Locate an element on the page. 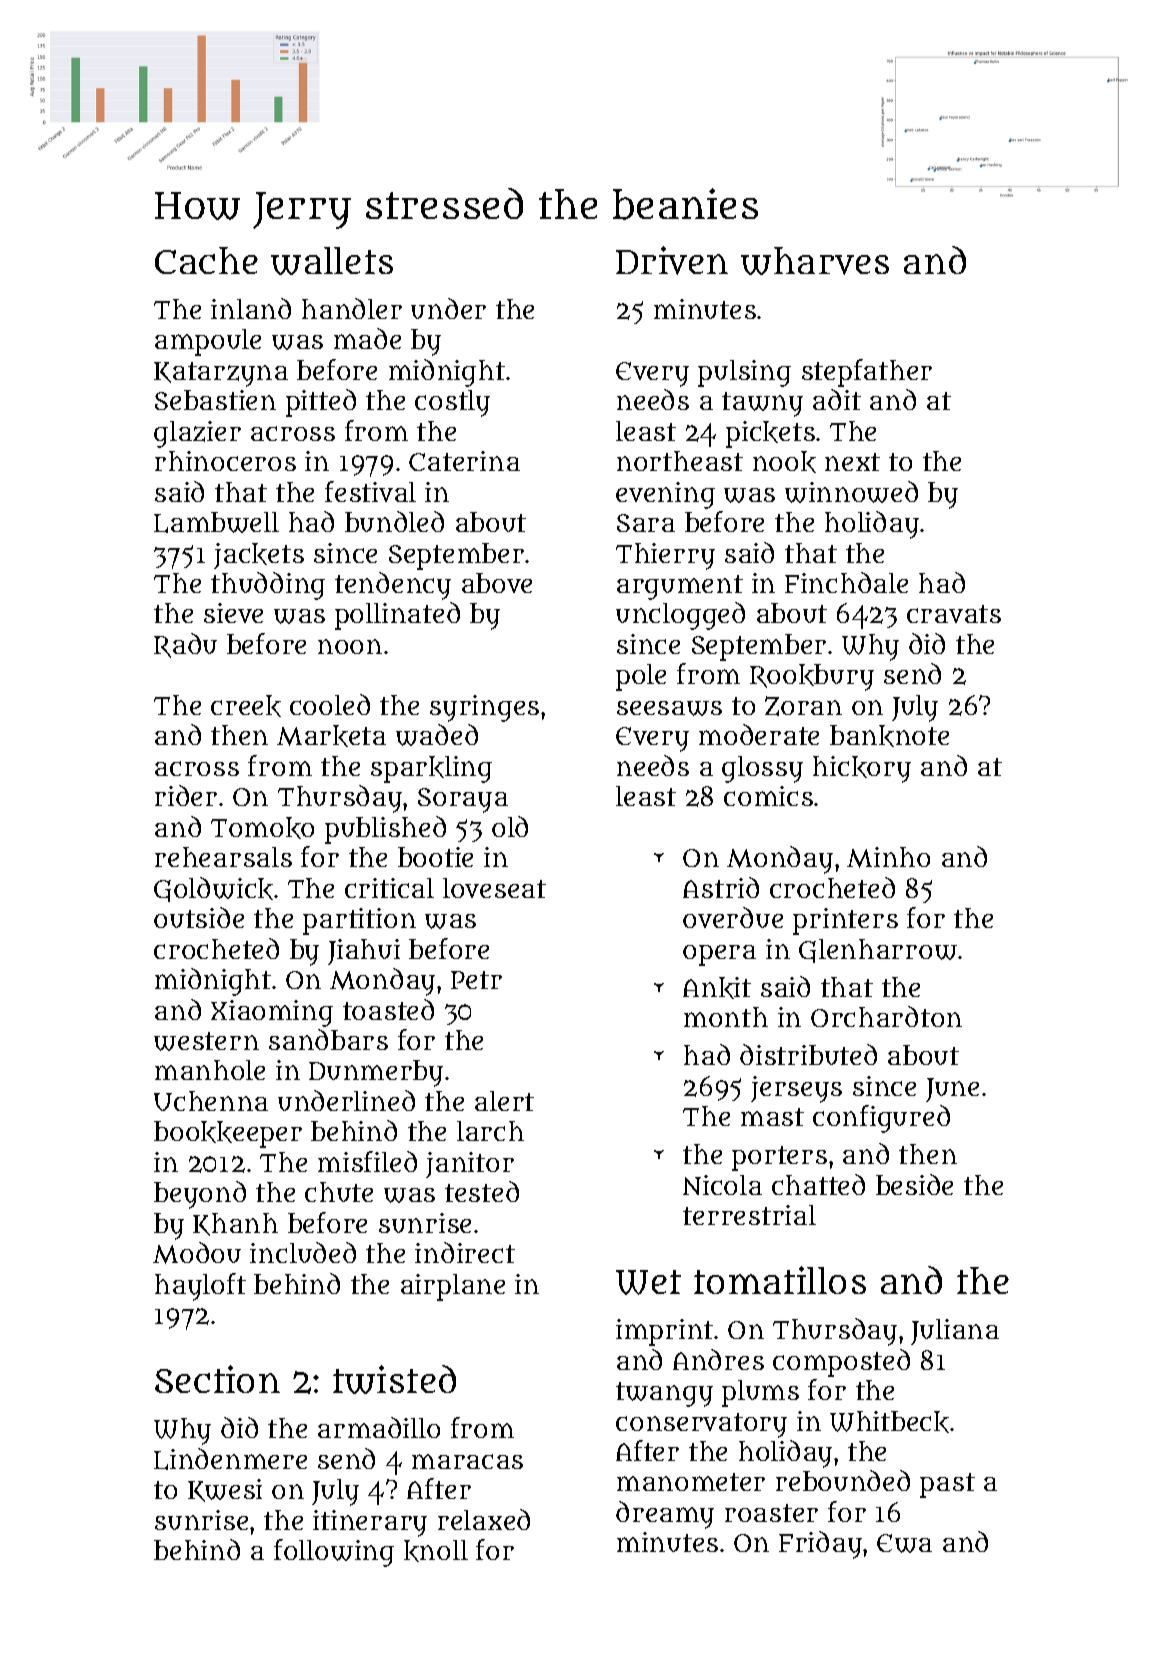  winnowed is located at coordinates (851, 492).
